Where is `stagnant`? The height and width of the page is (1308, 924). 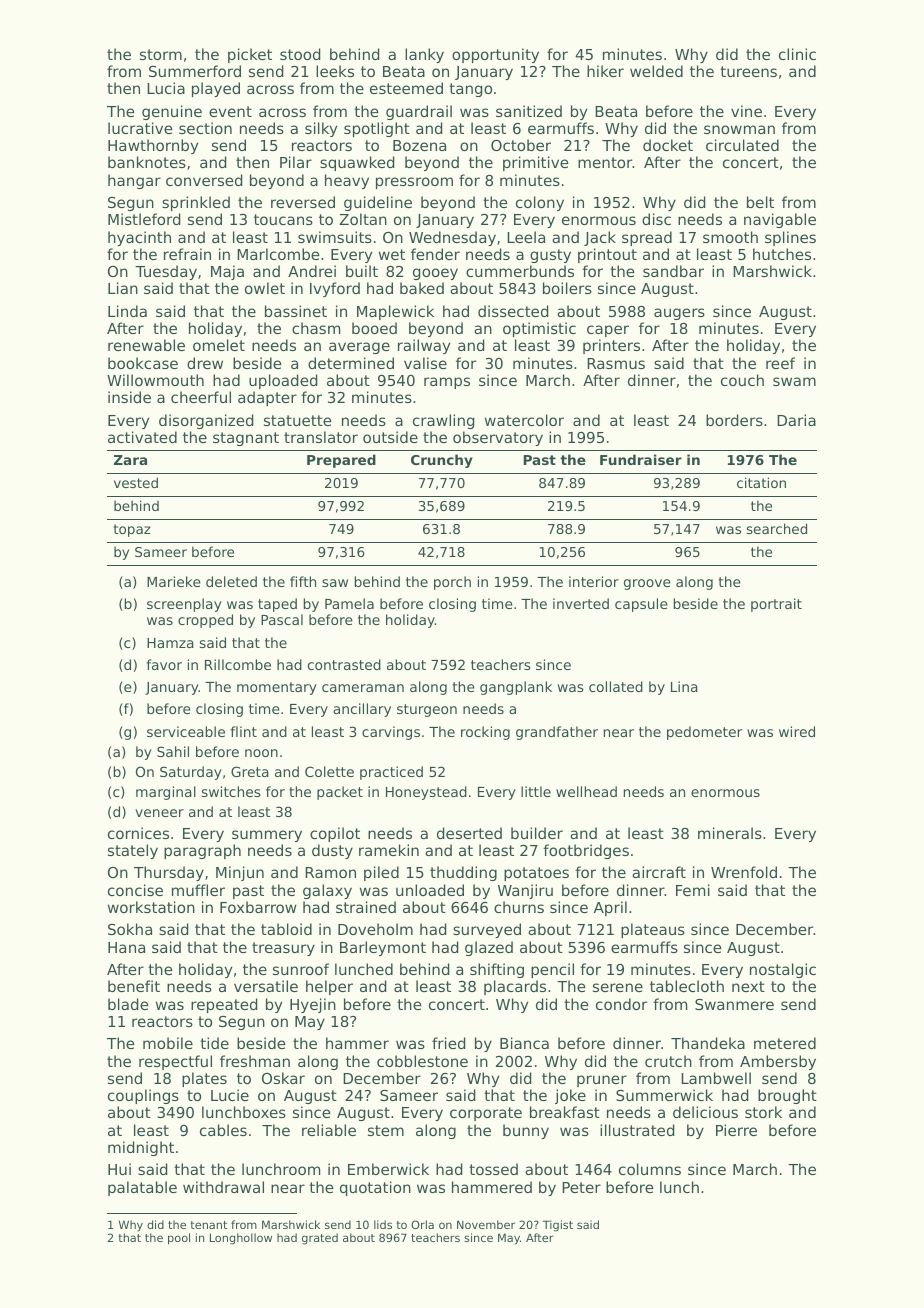 stagnant is located at coordinates (246, 439).
